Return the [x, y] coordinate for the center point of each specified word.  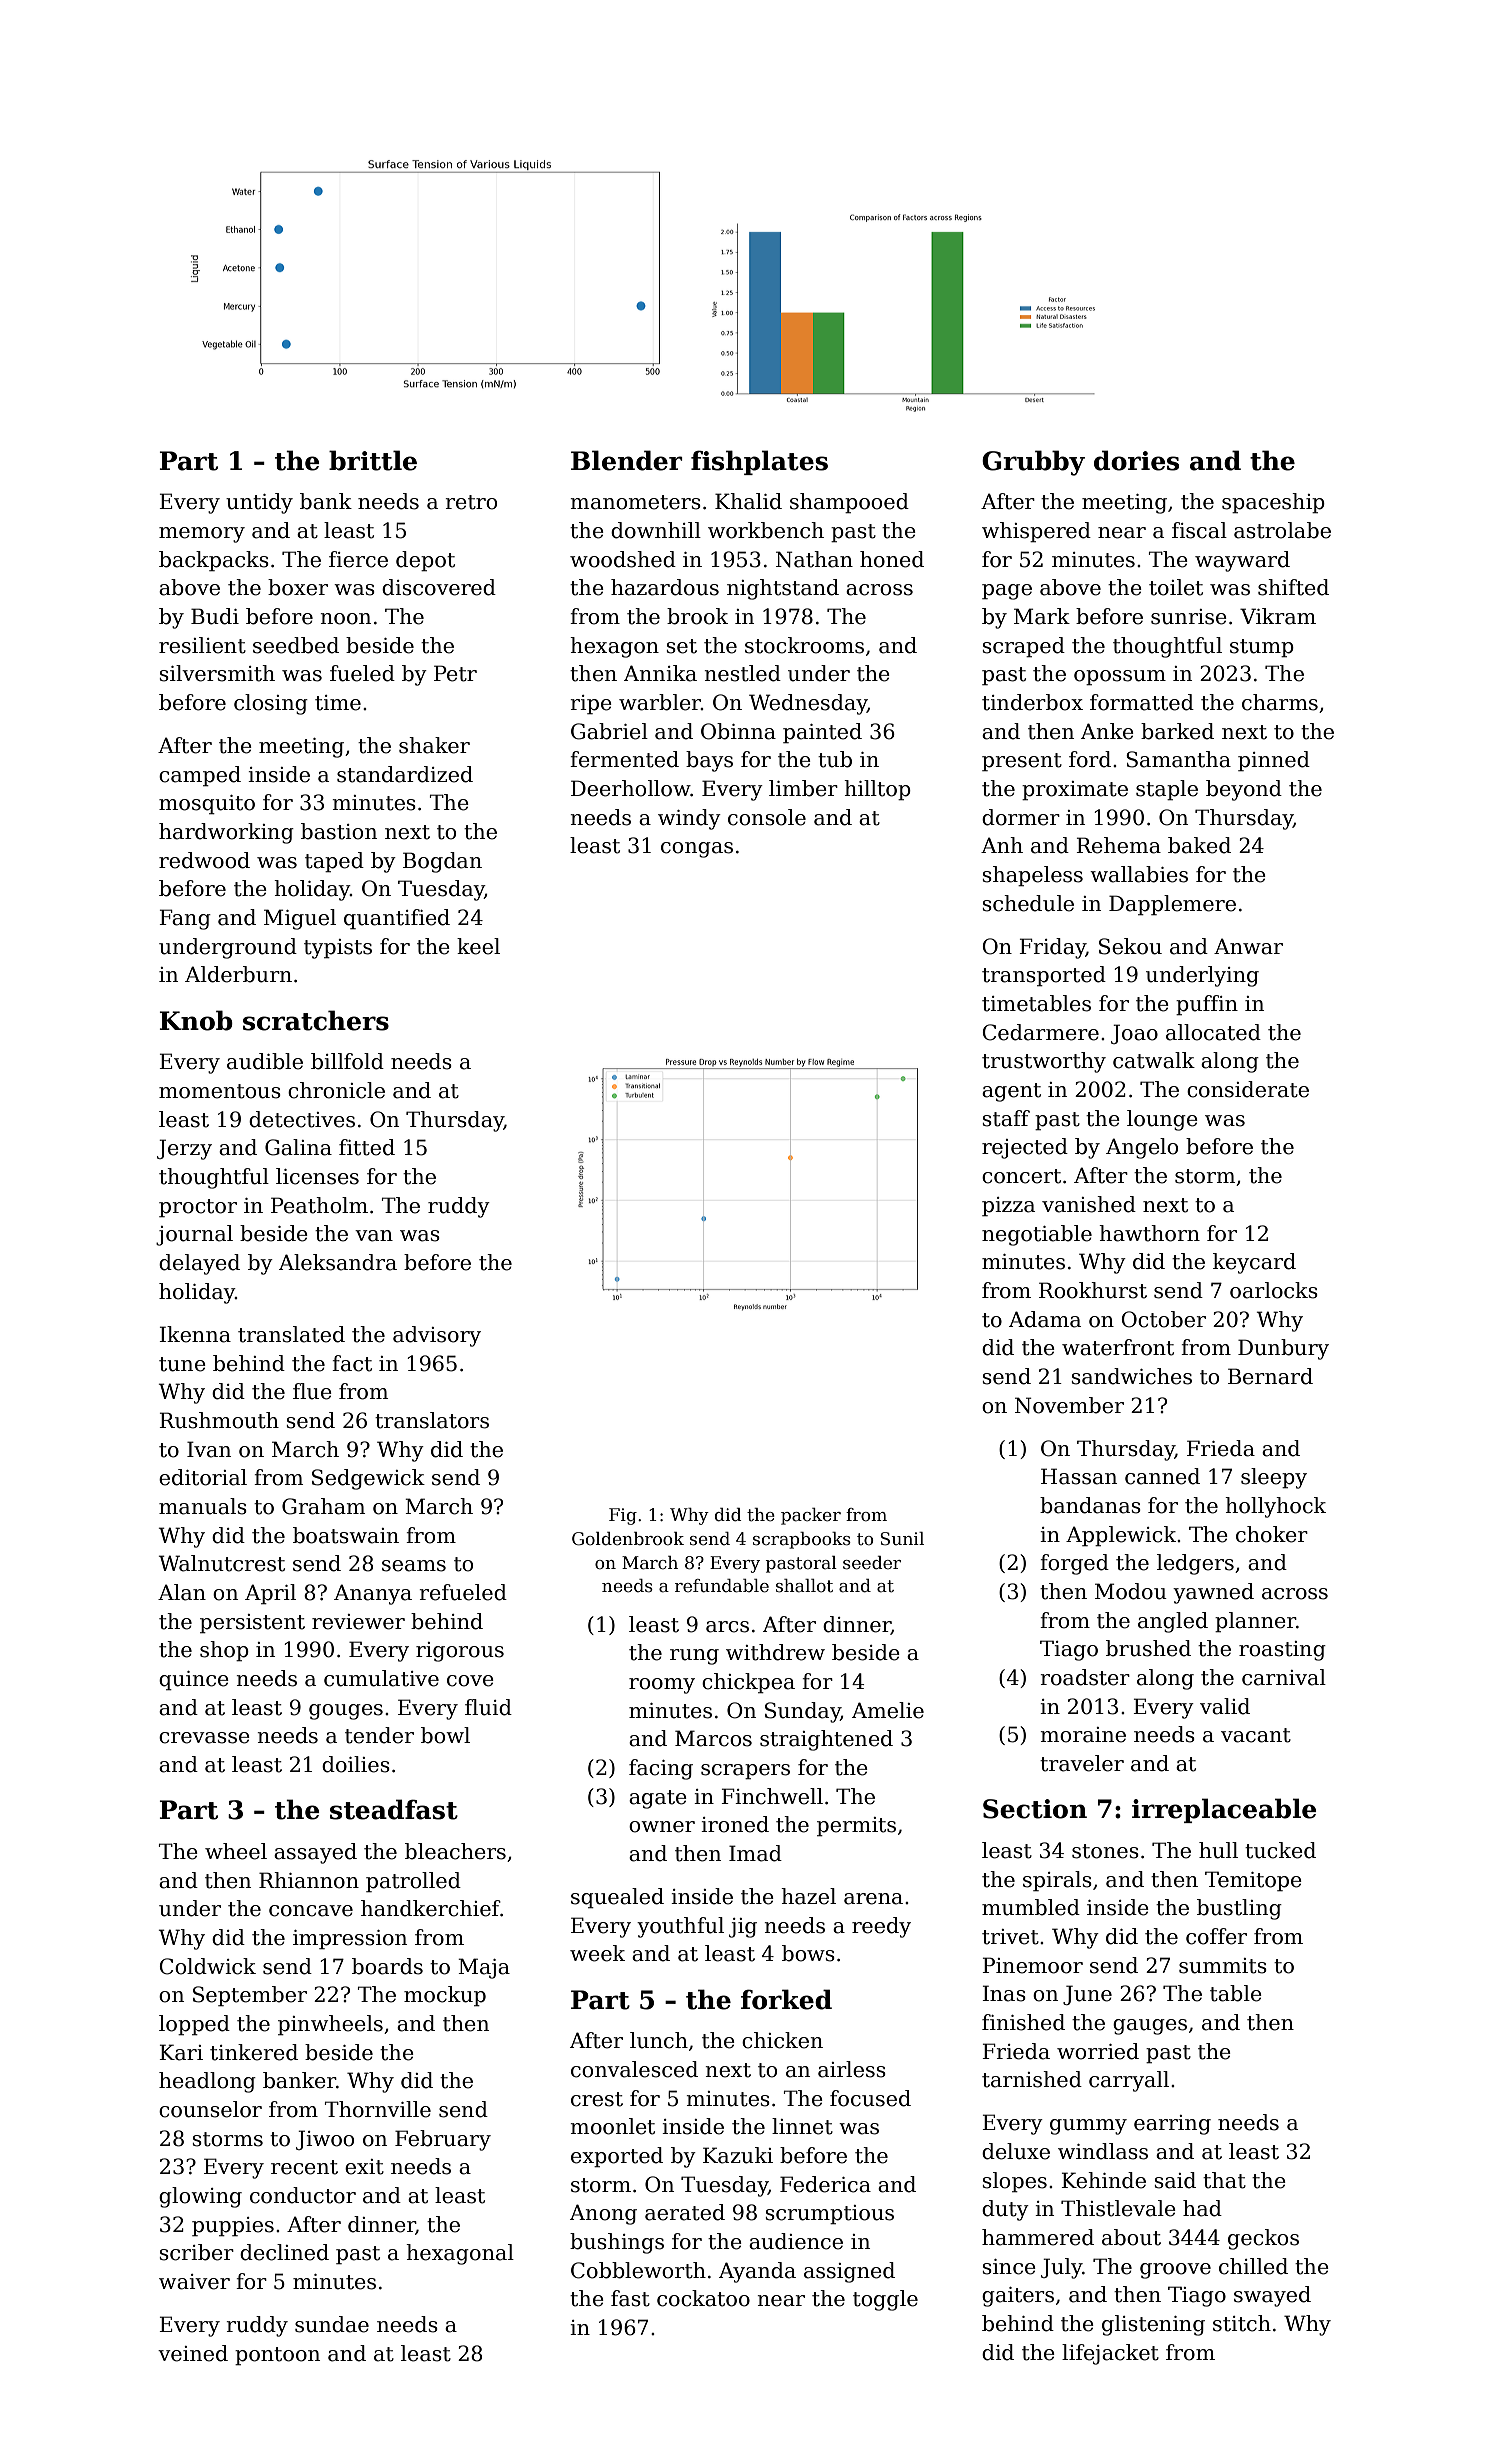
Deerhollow [630, 788]
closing [271, 704]
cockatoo [703, 2298]
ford [1090, 759]
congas [697, 850]
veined [193, 2353]
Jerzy [184, 1149]
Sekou [1130, 946]
